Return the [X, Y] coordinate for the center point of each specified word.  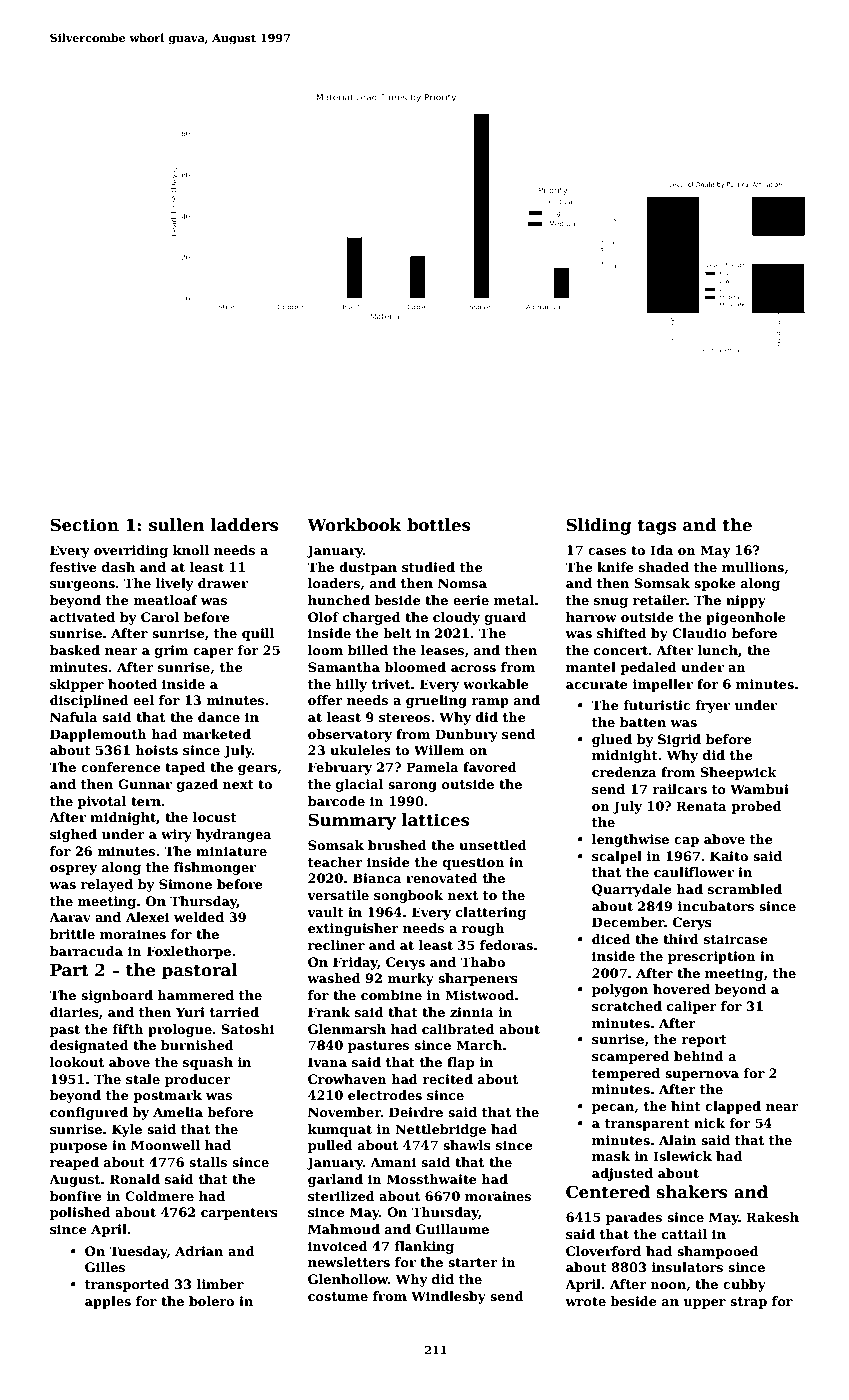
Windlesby [448, 1297]
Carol [160, 617]
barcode [336, 801]
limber [220, 1284]
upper [704, 1304]
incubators [716, 906]
